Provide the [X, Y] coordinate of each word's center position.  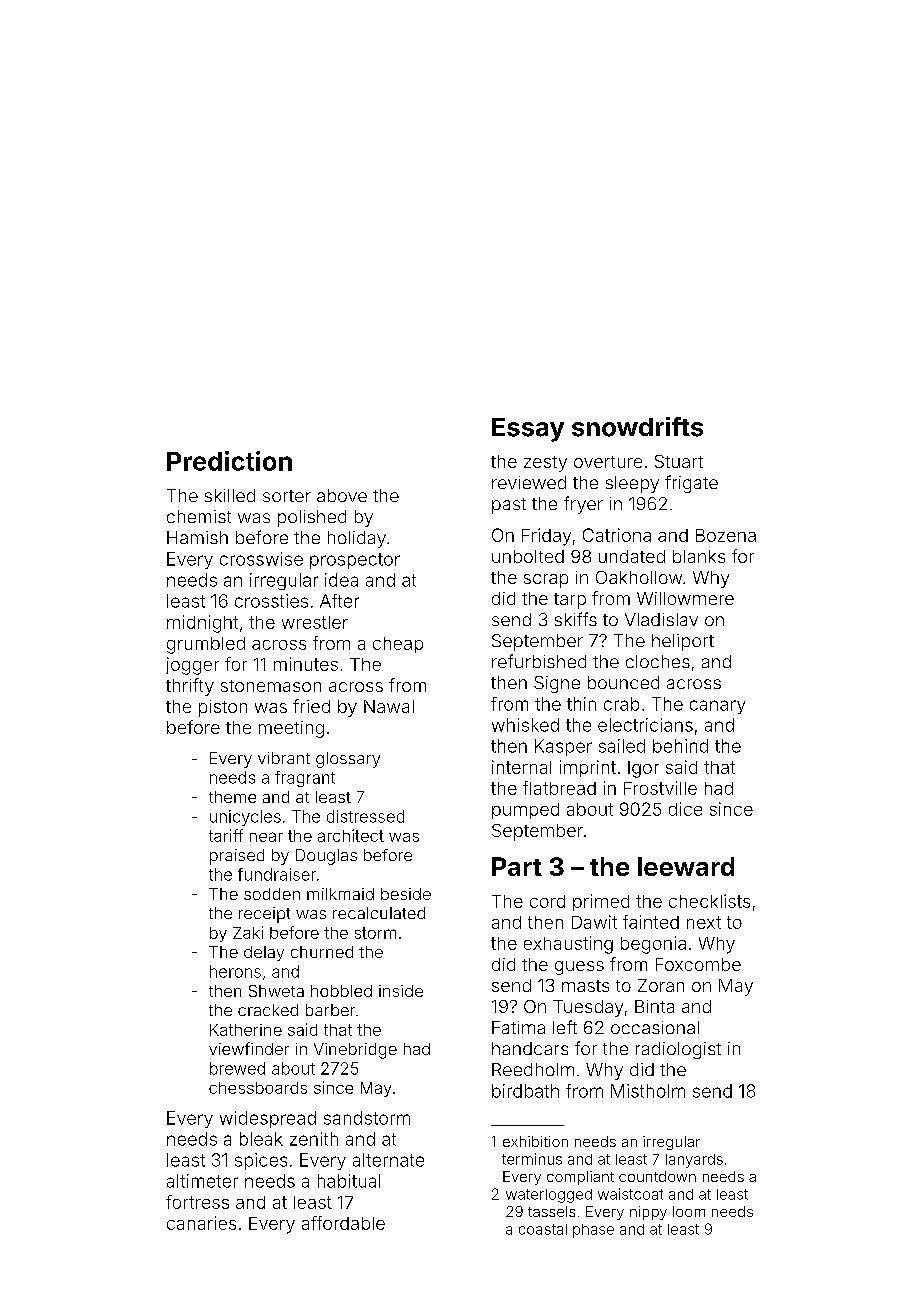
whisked [525, 725]
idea [341, 580]
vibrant [284, 758]
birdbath [525, 1091]
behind [680, 746]
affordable [343, 1223]
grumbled [206, 645]
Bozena [726, 535]
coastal [543, 1229]
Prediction [229, 461]
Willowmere [685, 598]
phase [593, 1231]
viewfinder [249, 1048]
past [509, 506]
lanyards [694, 1161]
